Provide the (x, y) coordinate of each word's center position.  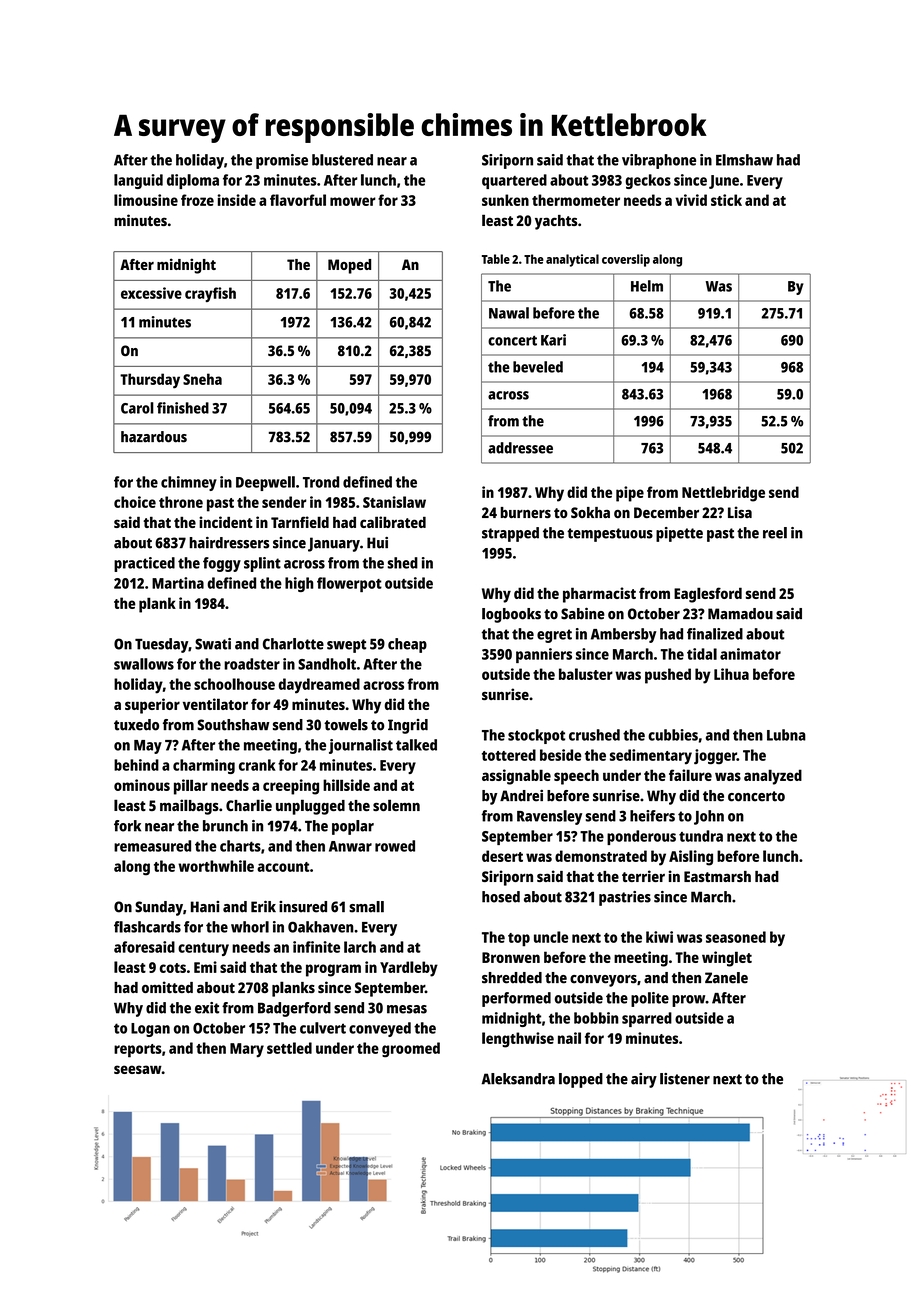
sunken (505, 200)
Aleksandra (518, 1079)
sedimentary (651, 756)
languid (138, 181)
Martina (178, 583)
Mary (247, 1050)
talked (416, 745)
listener (685, 1079)
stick (726, 200)
